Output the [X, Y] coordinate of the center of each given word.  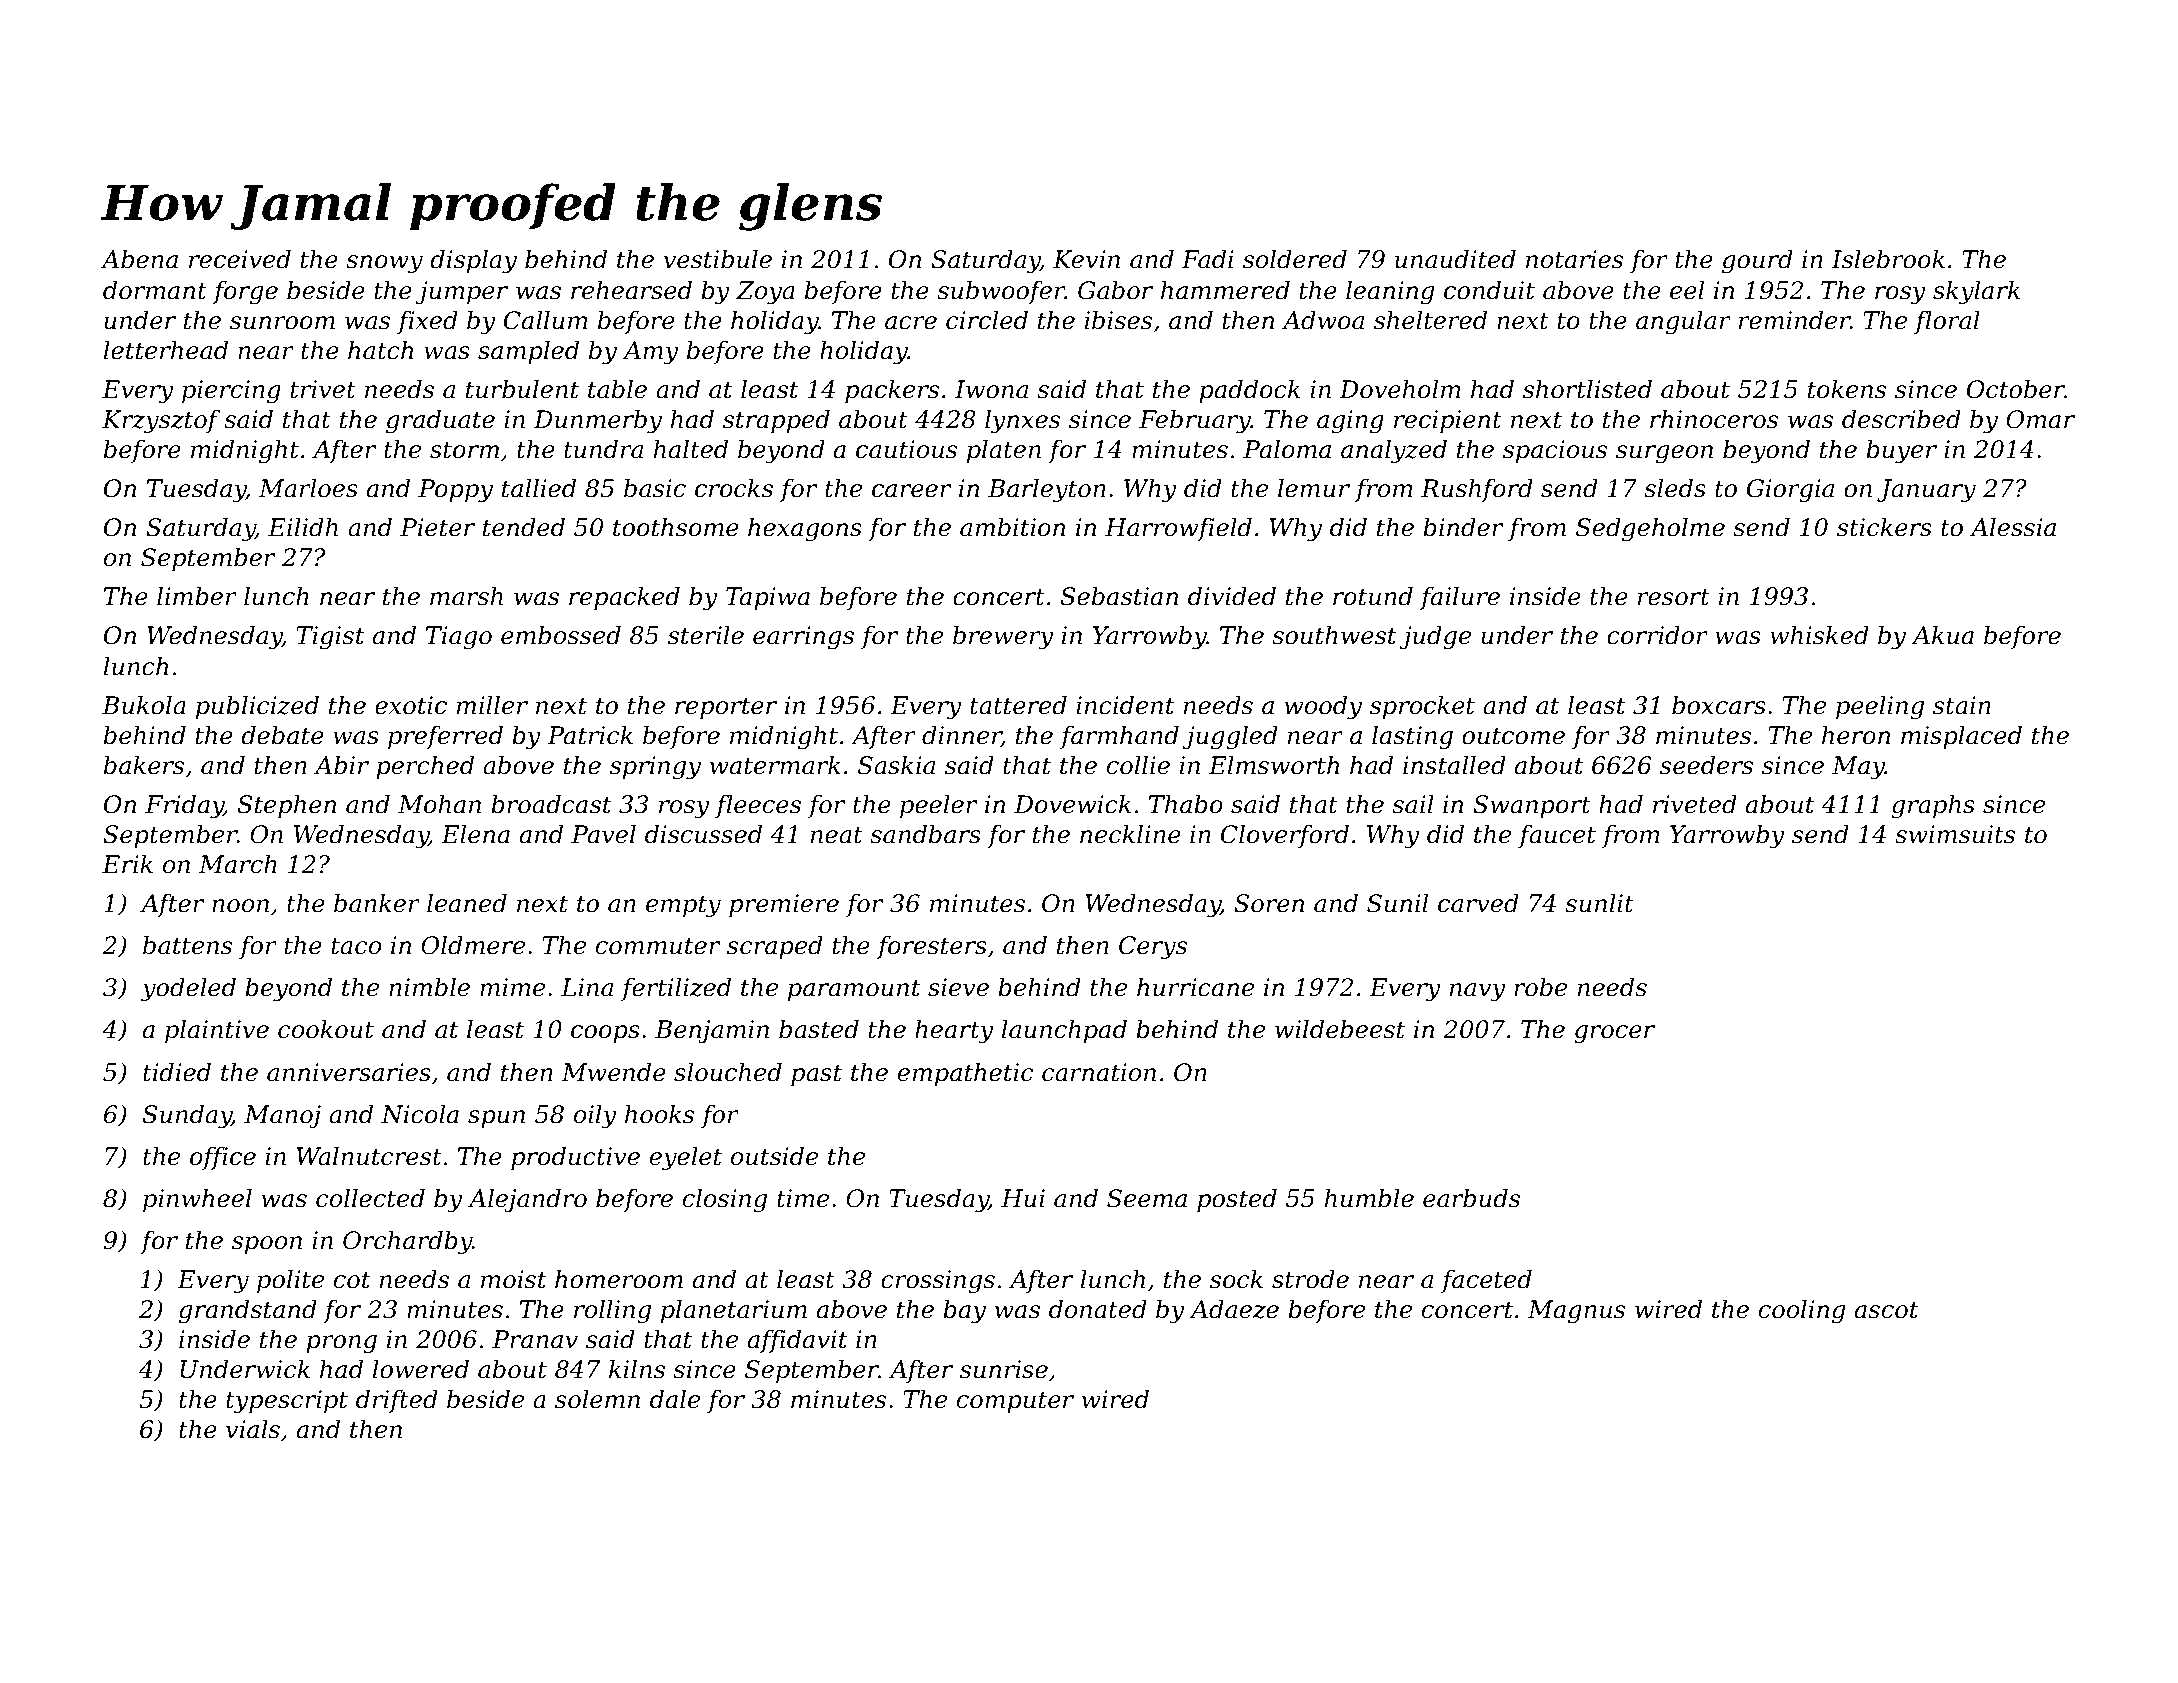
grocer [1614, 1034]
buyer [1901, 451]
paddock [1249, 391]
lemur [1314, 488]
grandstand [248, 1311]
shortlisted [1587, 389]
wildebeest [1340, 1029]
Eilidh [303, 527]
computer [1015, 1402]
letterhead [166, 350]
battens [187, 945]
